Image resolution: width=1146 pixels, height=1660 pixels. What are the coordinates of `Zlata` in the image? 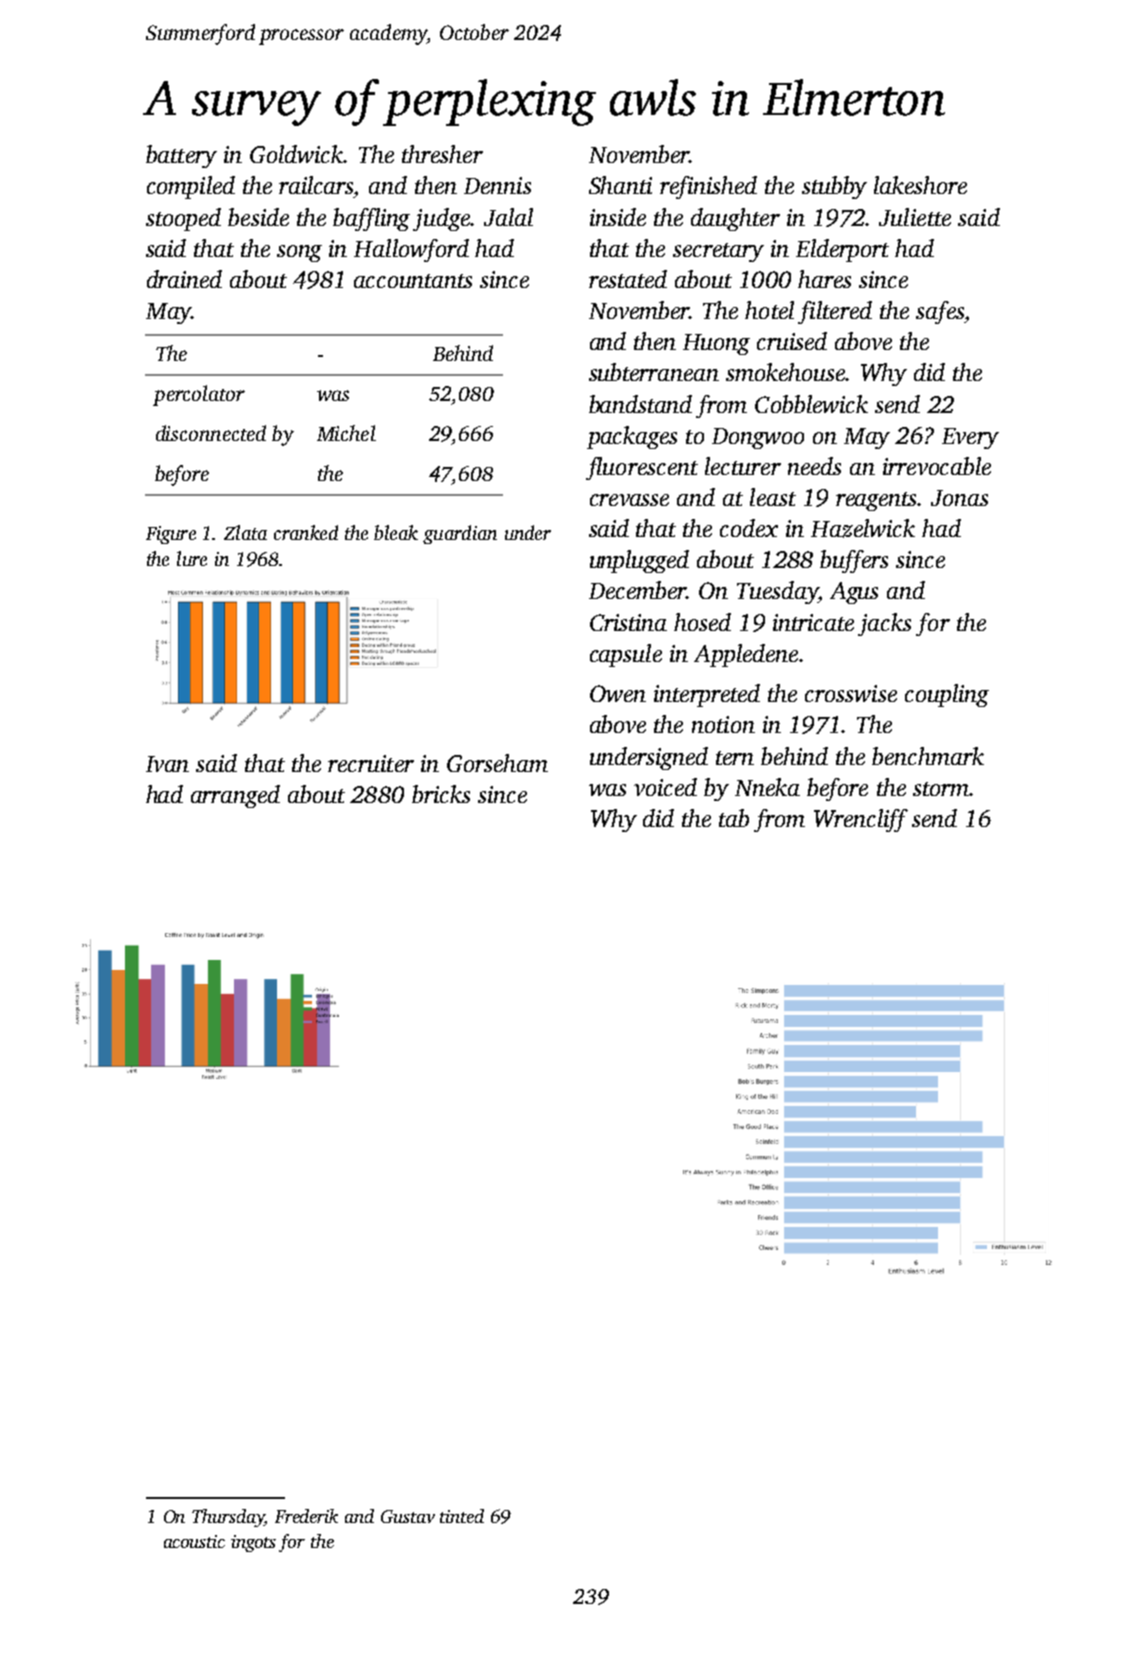 It's located at (245, 532).
